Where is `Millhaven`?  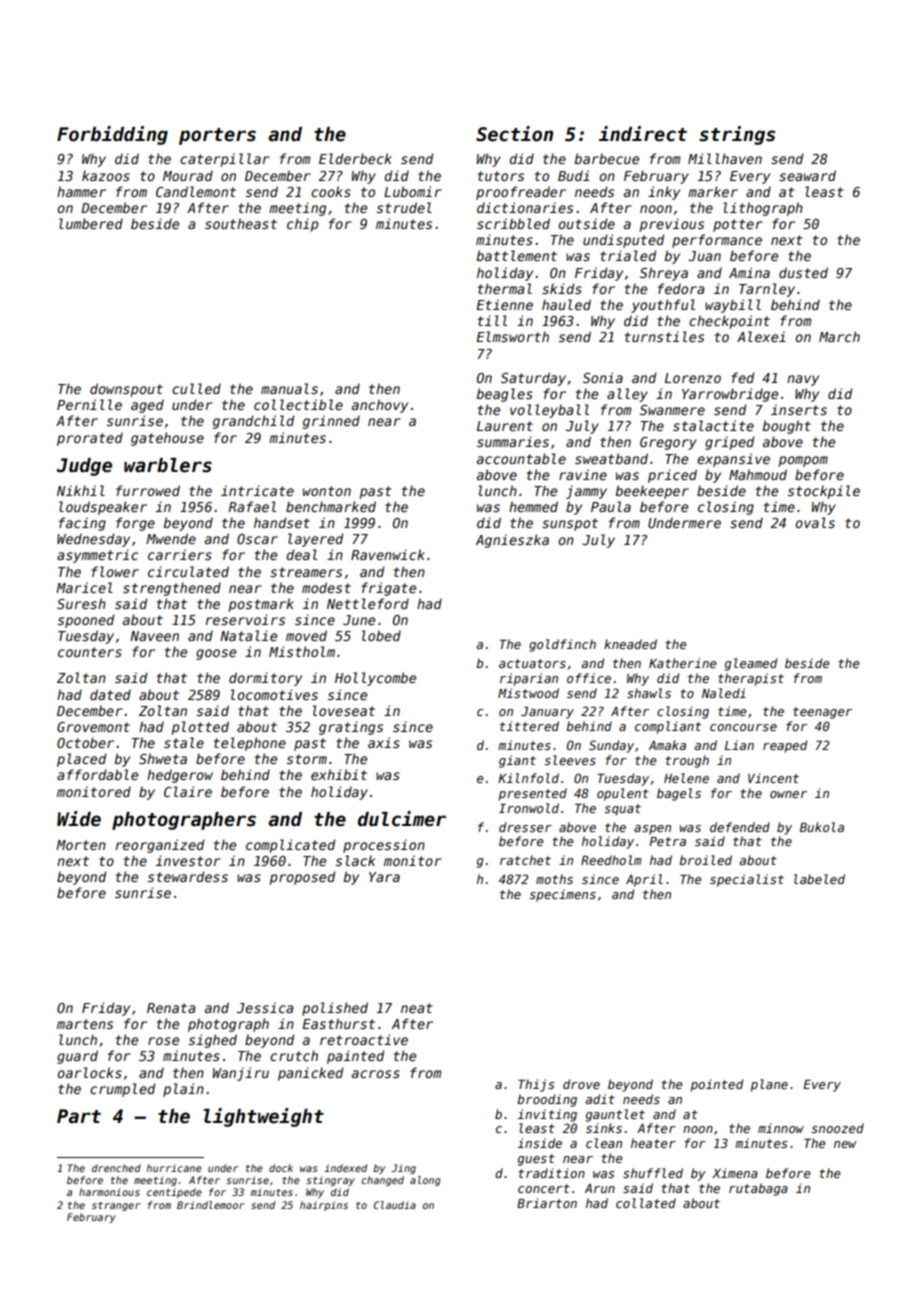 Millhaven is located at coordinates (725, 158).
